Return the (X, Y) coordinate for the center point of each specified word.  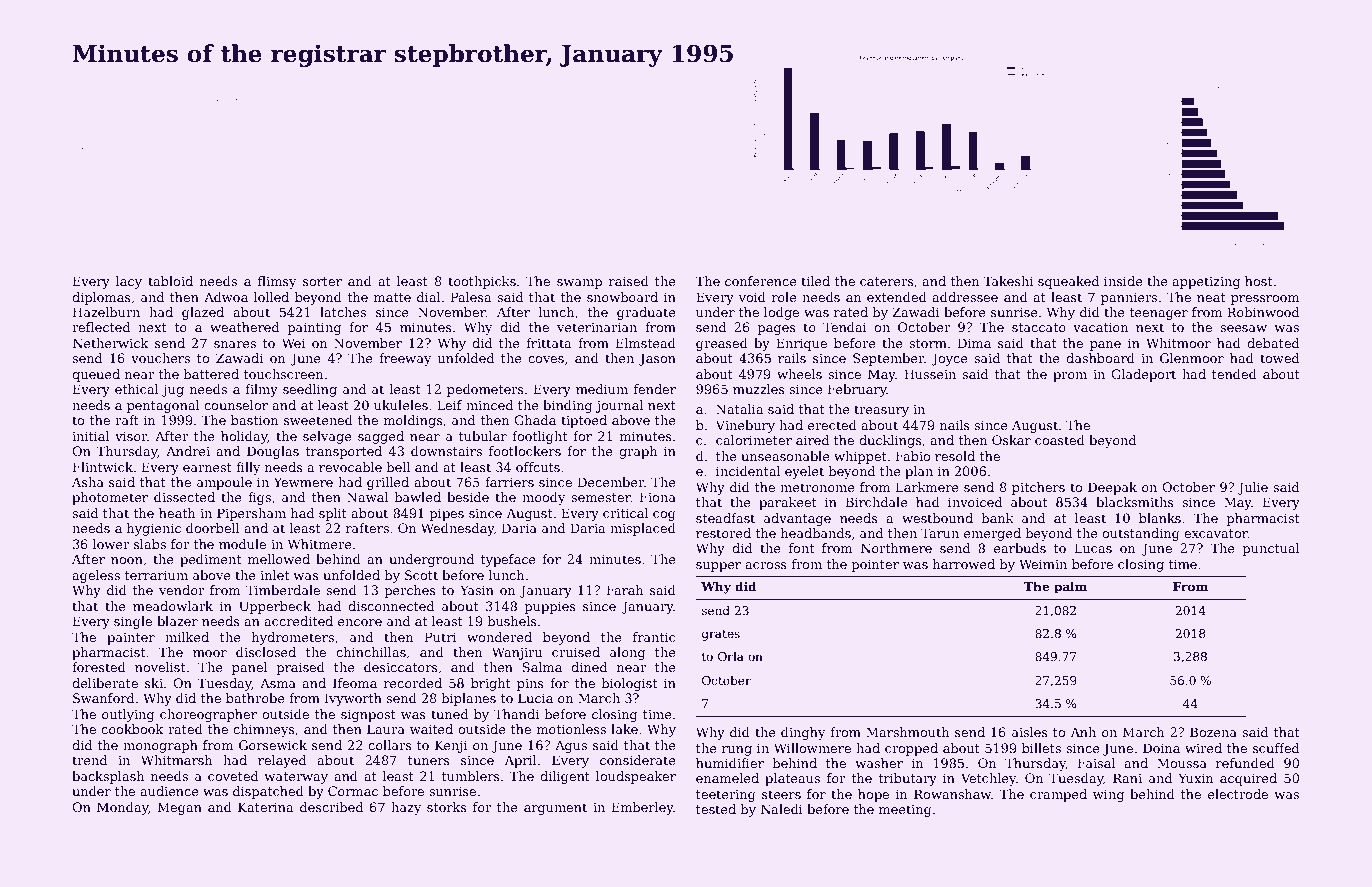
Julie (1253, 488)
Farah (625, 590)
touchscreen (283, 374)
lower (111, 544)
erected (832, 425)
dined (589, 667)
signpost (368, 715)
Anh (1083, 732)
